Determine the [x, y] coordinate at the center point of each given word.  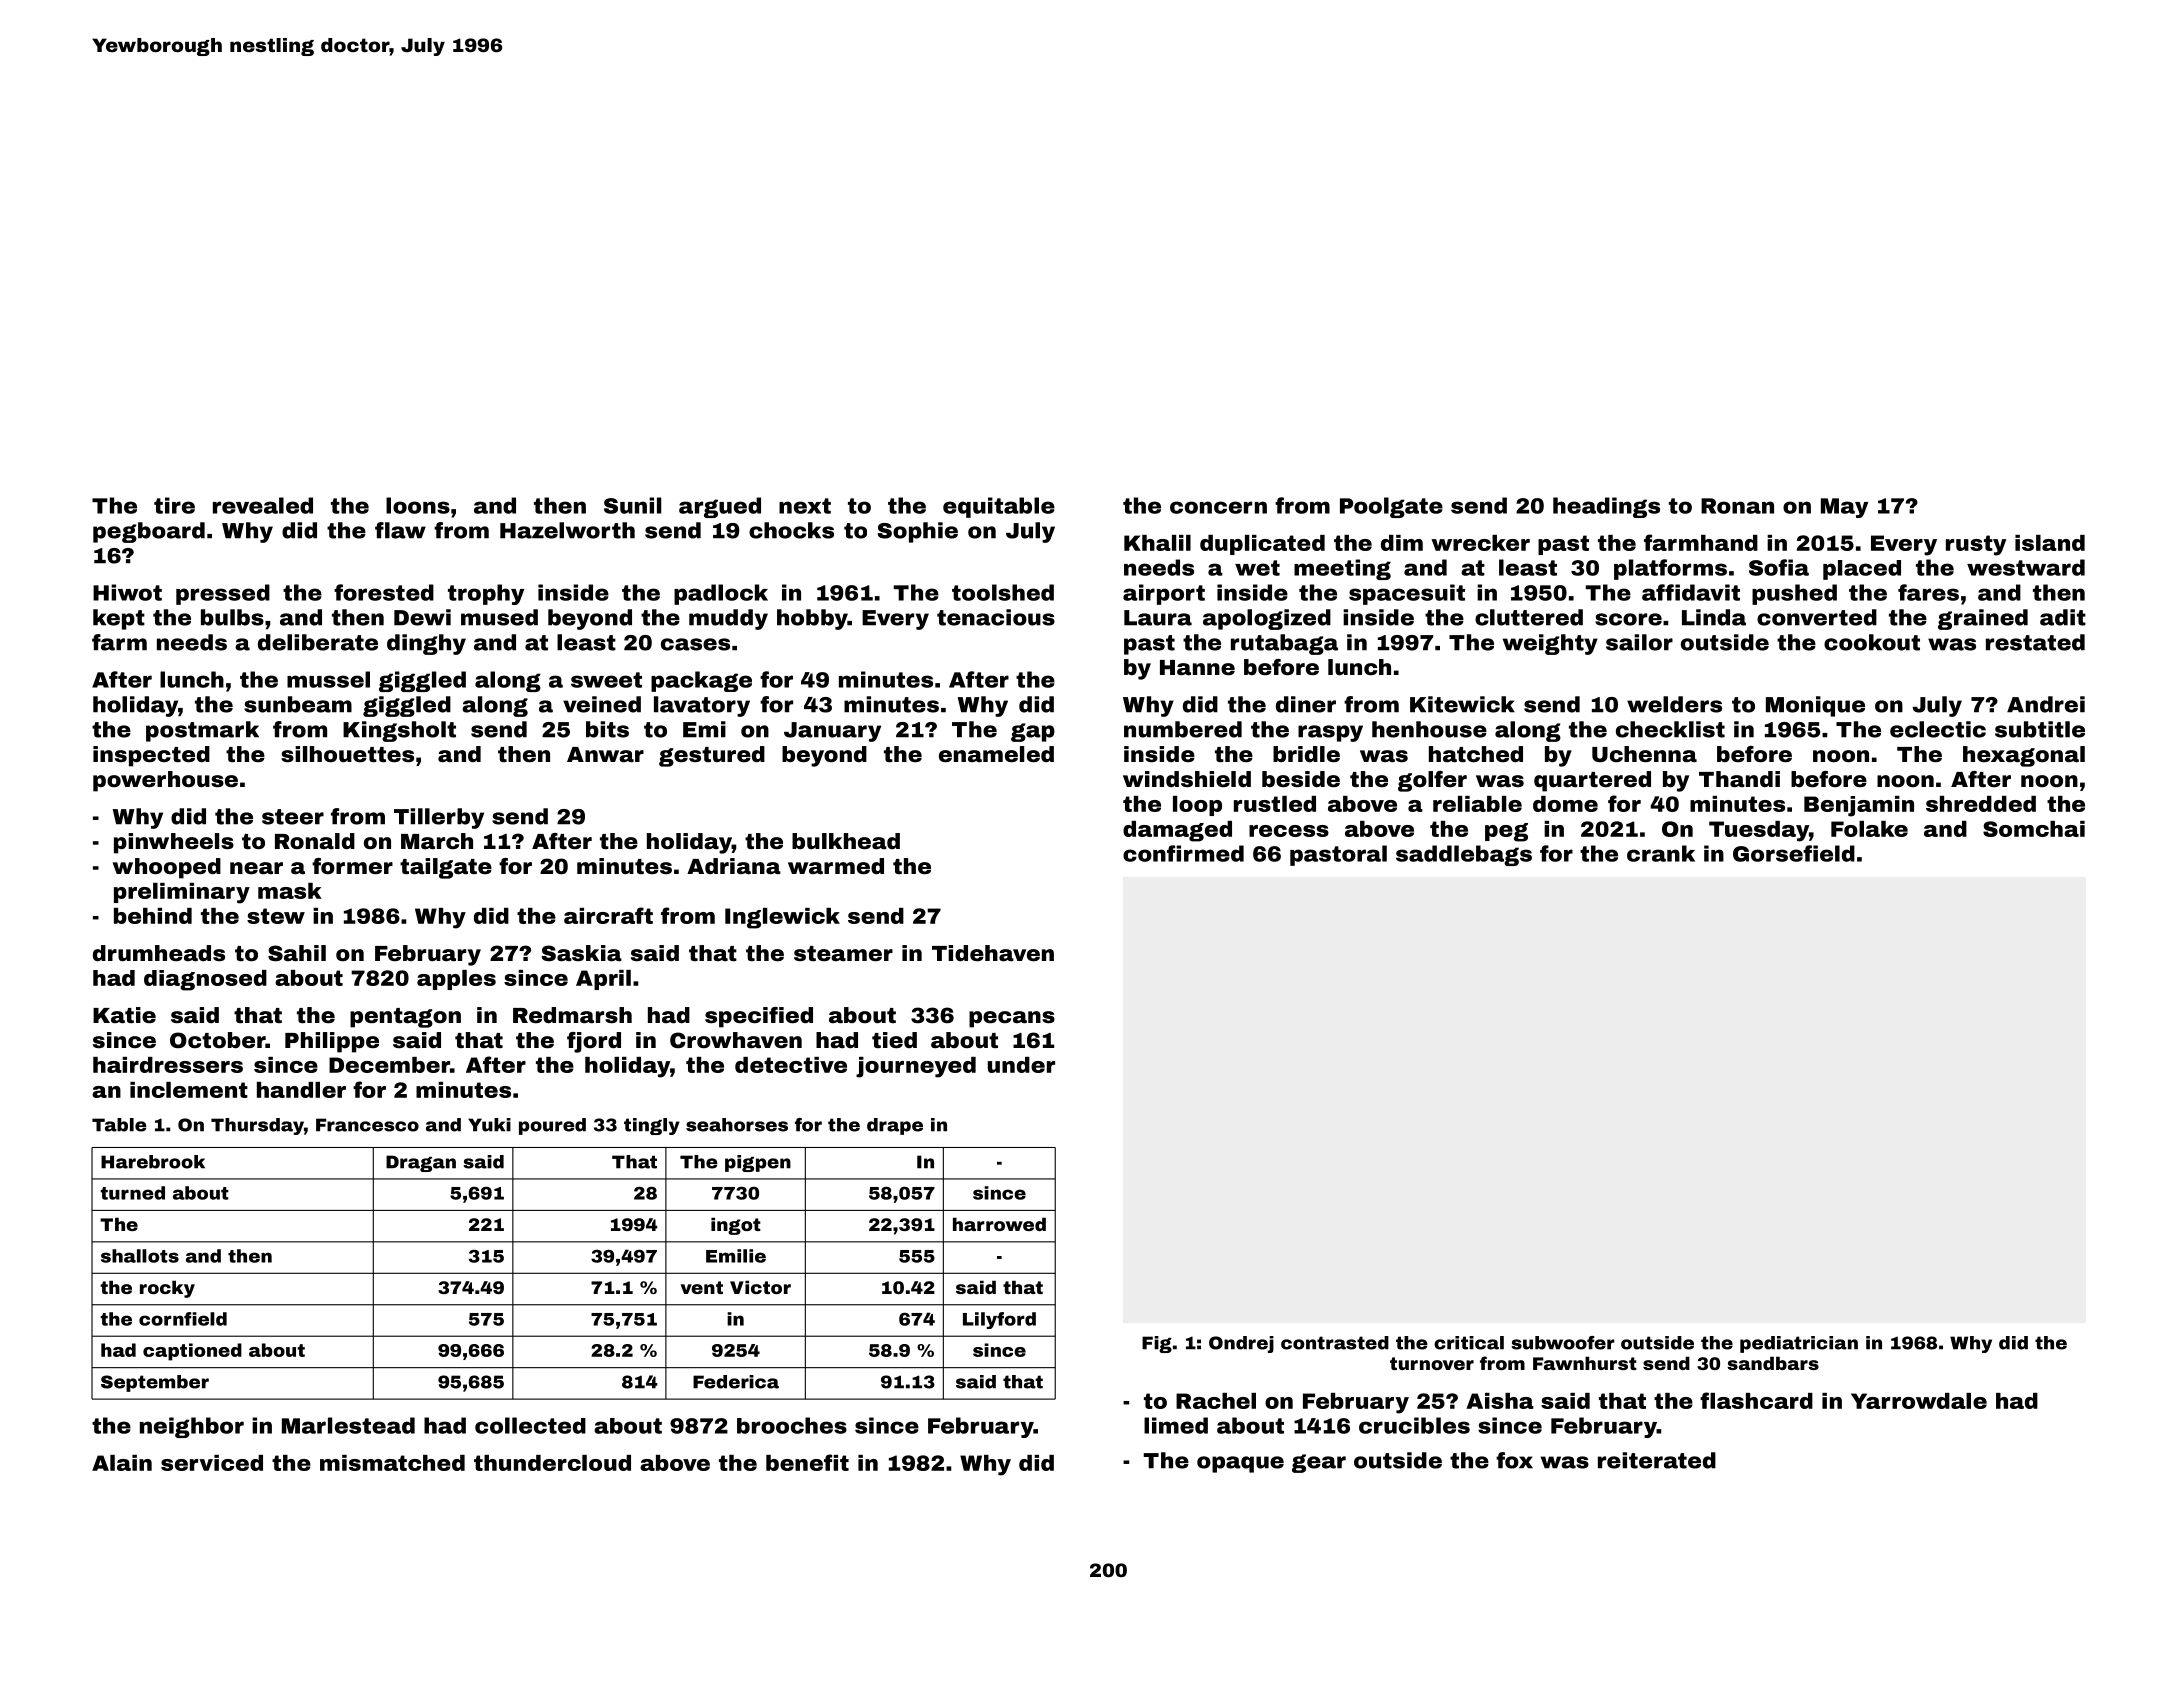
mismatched [392, 1463]
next [805, 506]
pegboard [149, 532]
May [1844, 508]
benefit [807, 1462]
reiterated [1657, 1460]
